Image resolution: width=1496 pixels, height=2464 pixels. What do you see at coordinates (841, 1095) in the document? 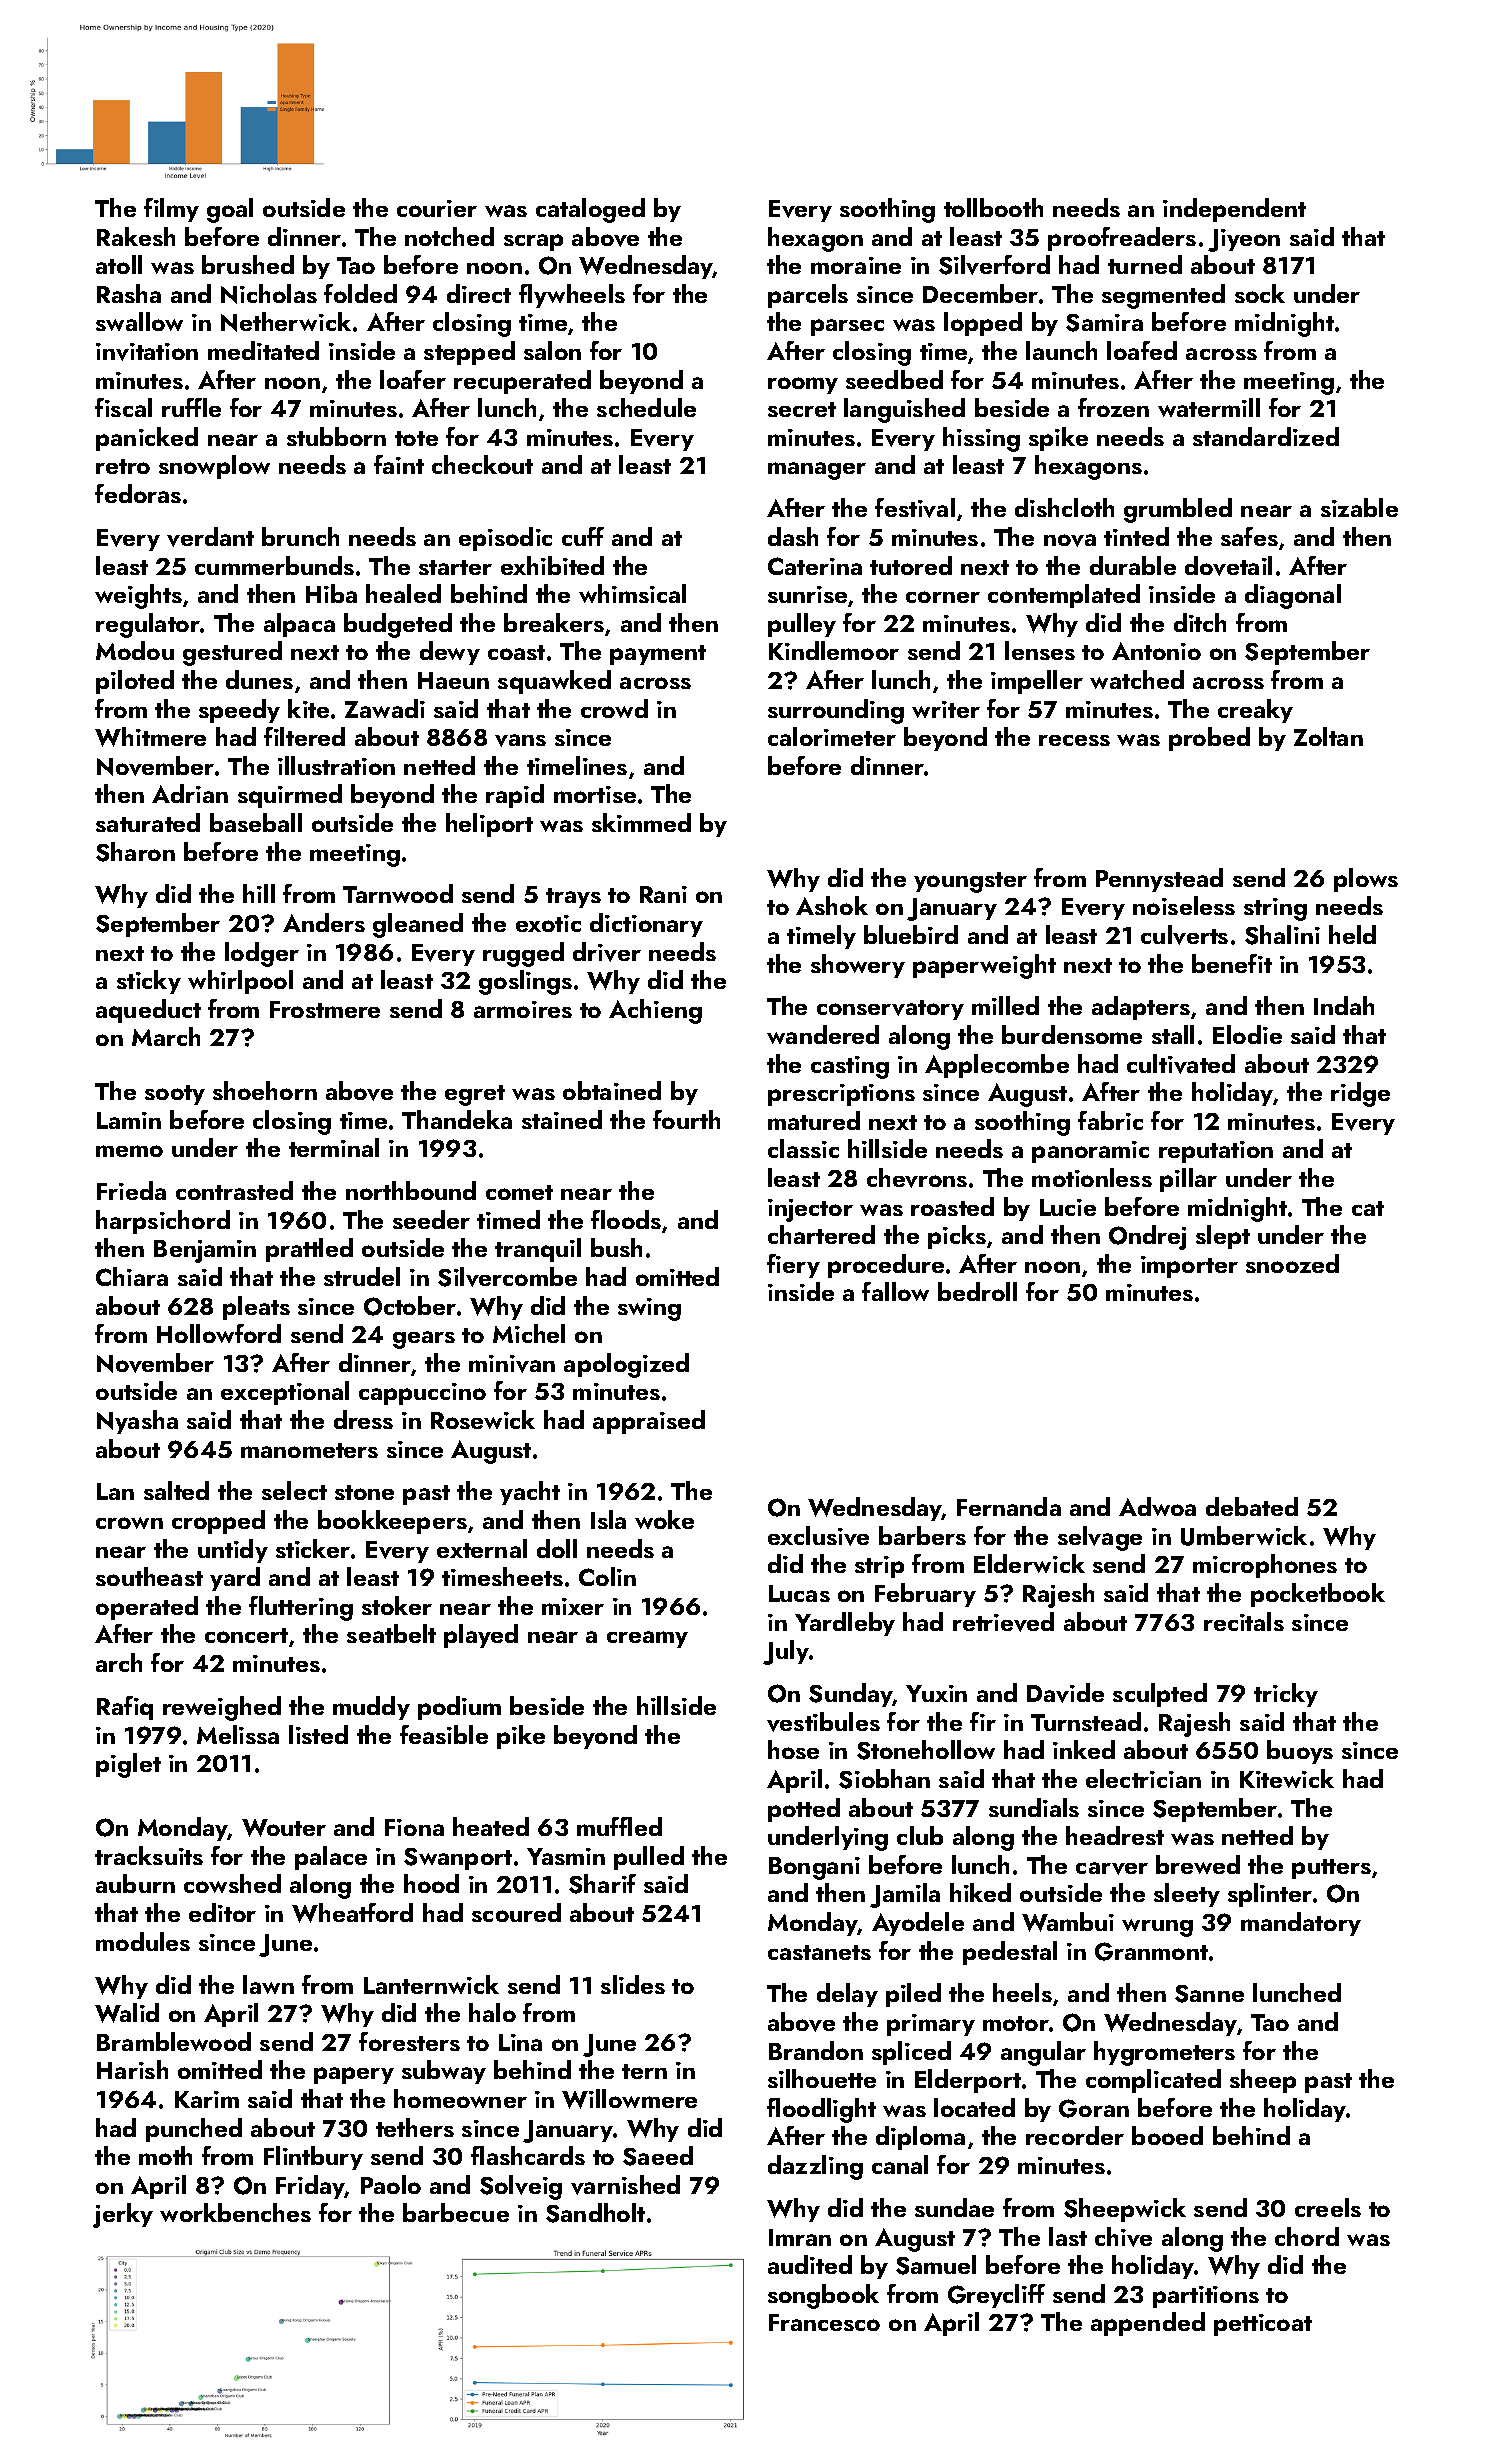
I see `prescriptions` at bounding box center [841, 1095].
